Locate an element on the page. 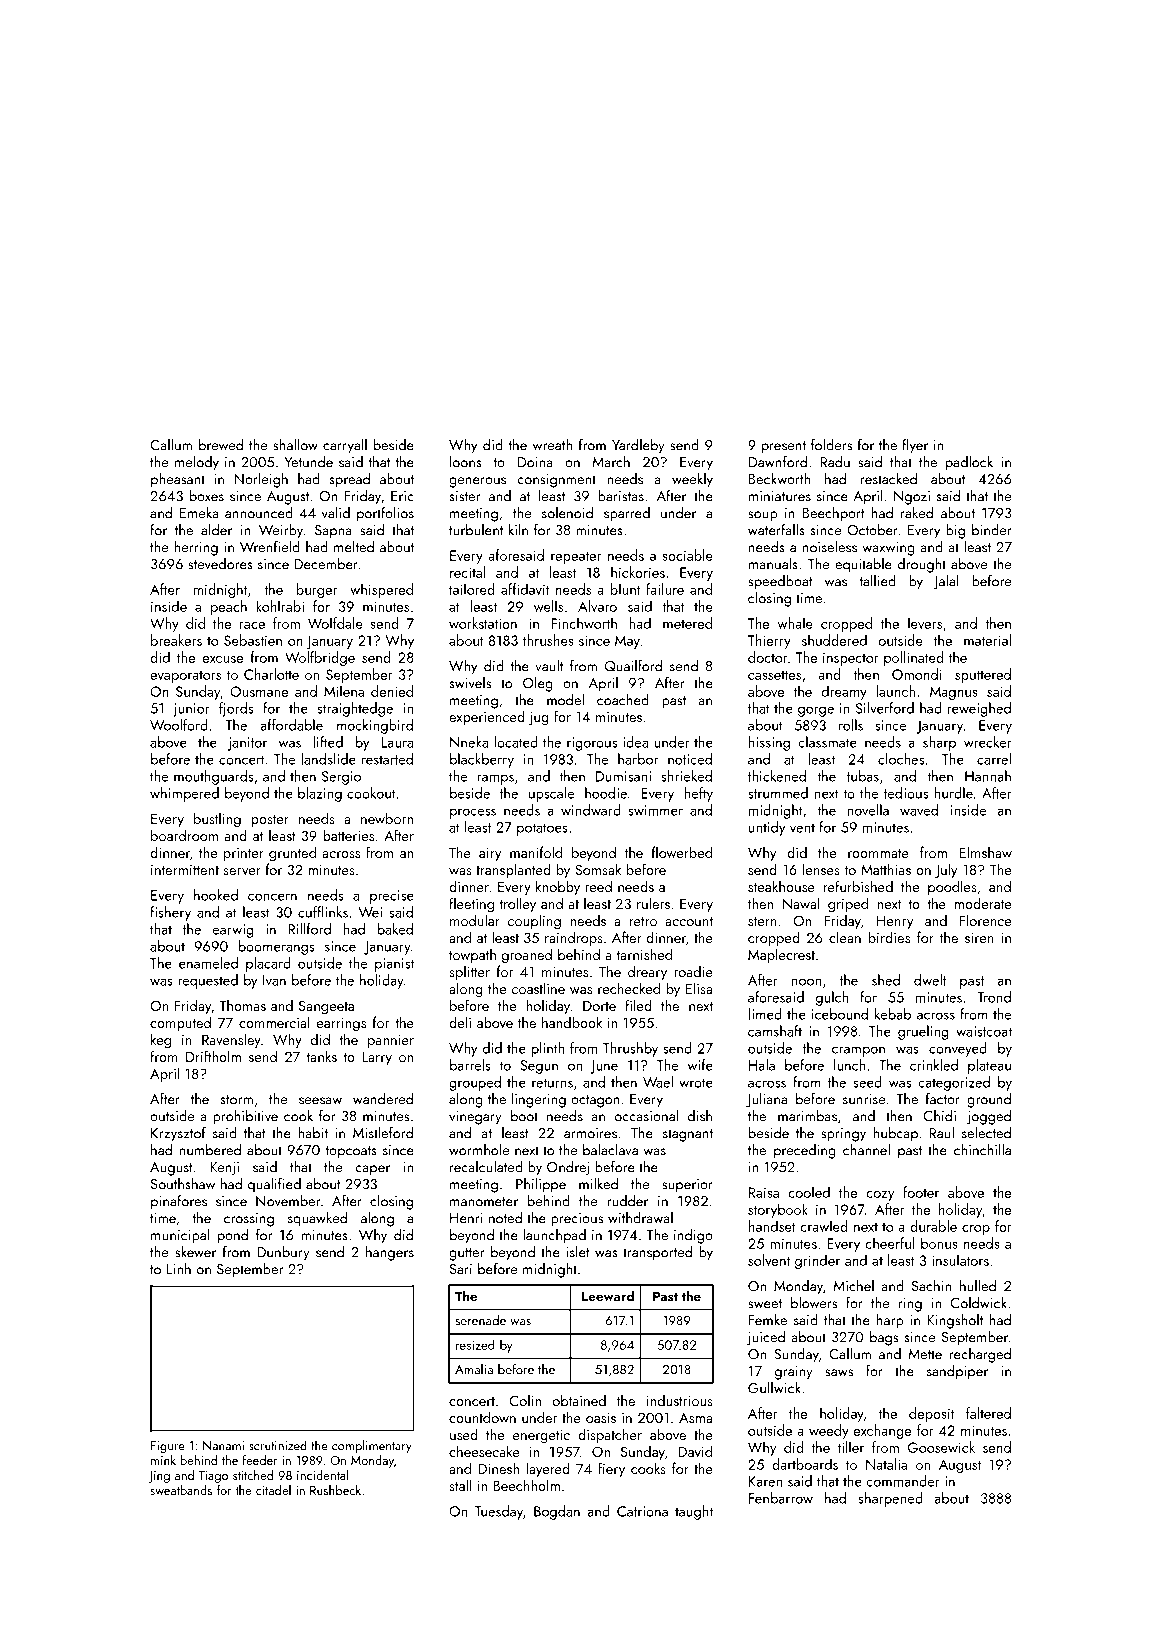  Thomas is located at coordinates (242, 1005).
